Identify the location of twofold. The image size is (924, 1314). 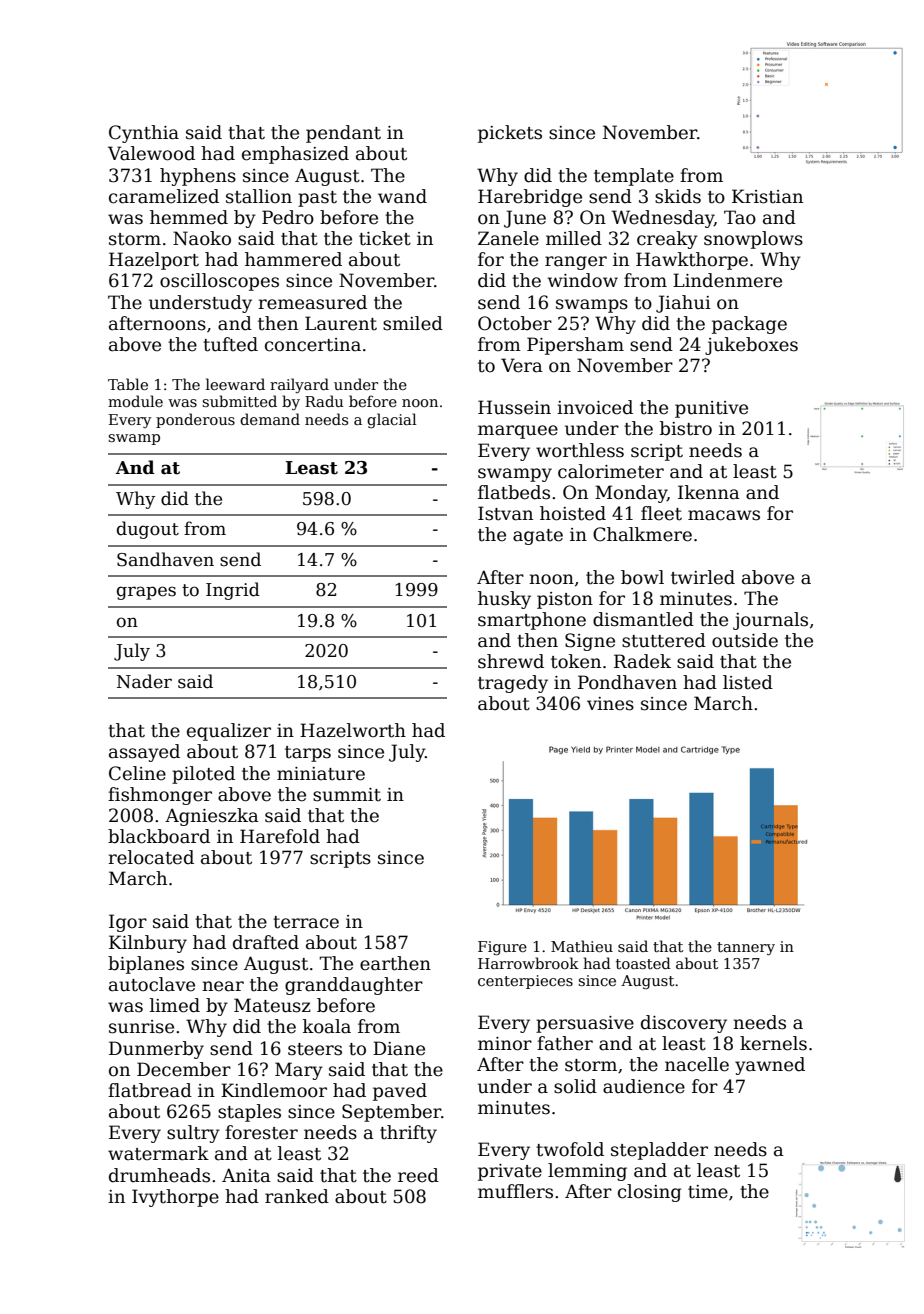
(570, 1149).
